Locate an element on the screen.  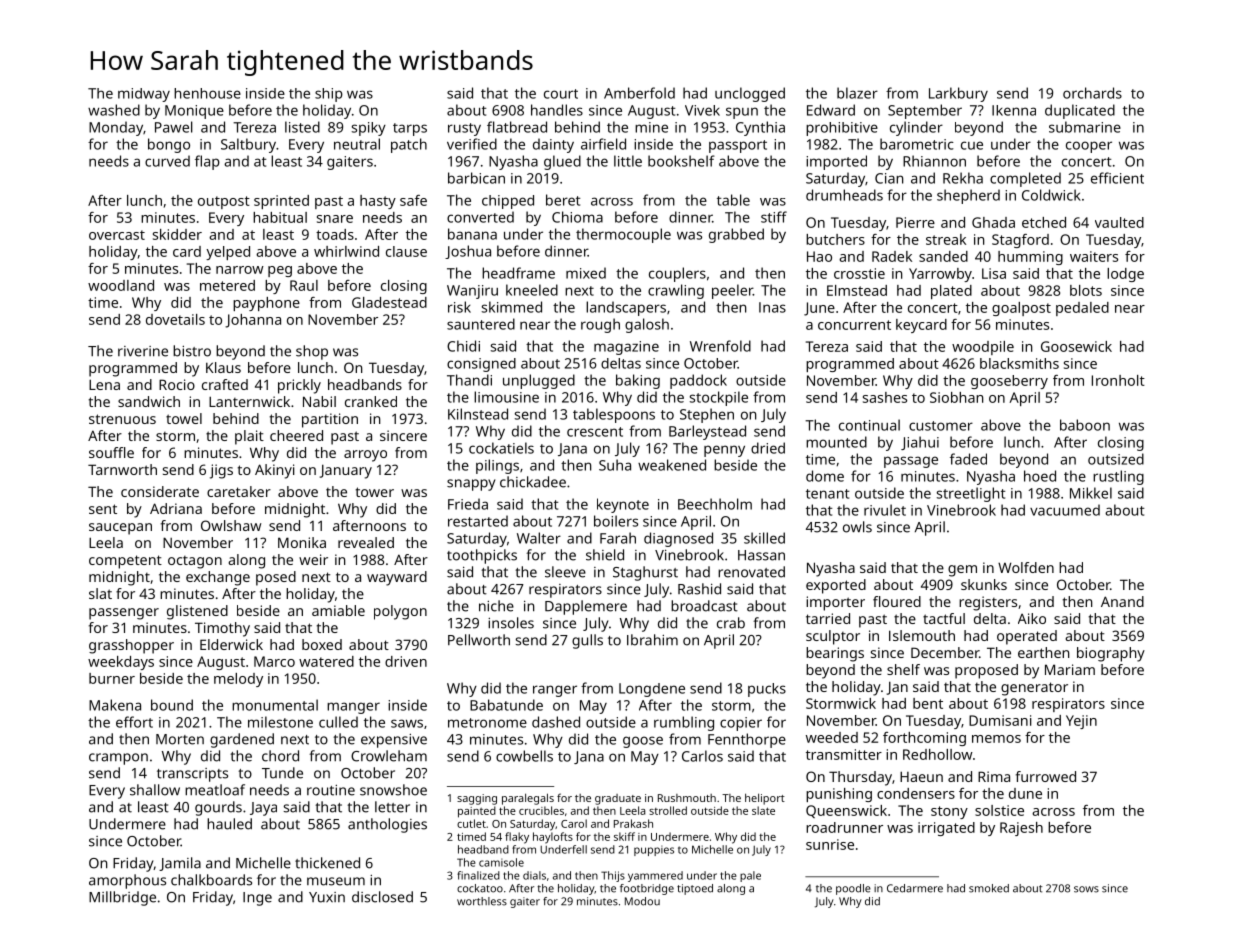
plated is located at coordinates (951, 292).
